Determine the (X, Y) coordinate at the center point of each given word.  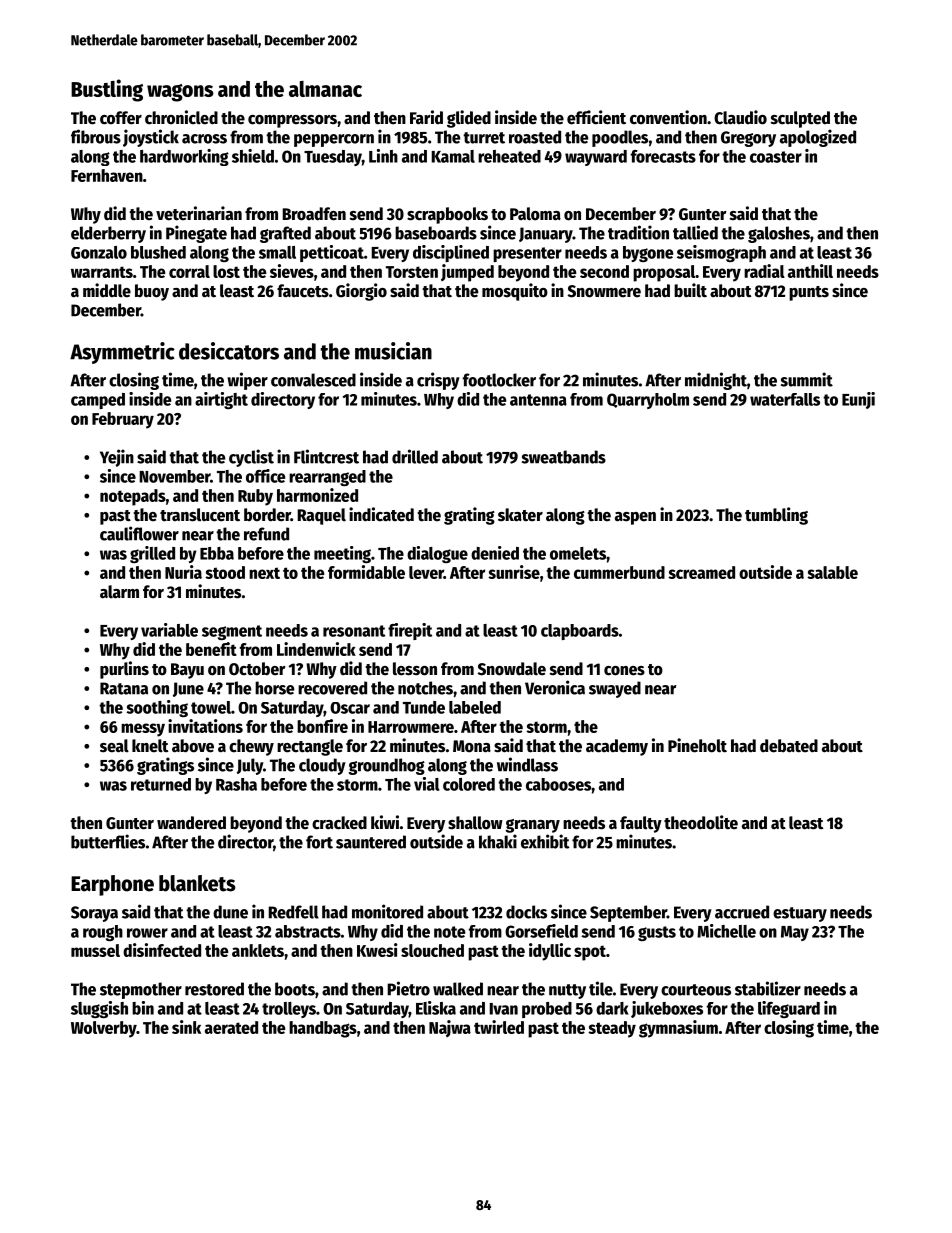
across (204, 139)
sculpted (800, 119)
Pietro (408, 988)
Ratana (124, 688)
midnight (716, 381)
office (265, 476)
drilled (415, 456)
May (795, 933)
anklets (258, 950)
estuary (800, 914)
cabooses (558, 784)
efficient (596, 117)
